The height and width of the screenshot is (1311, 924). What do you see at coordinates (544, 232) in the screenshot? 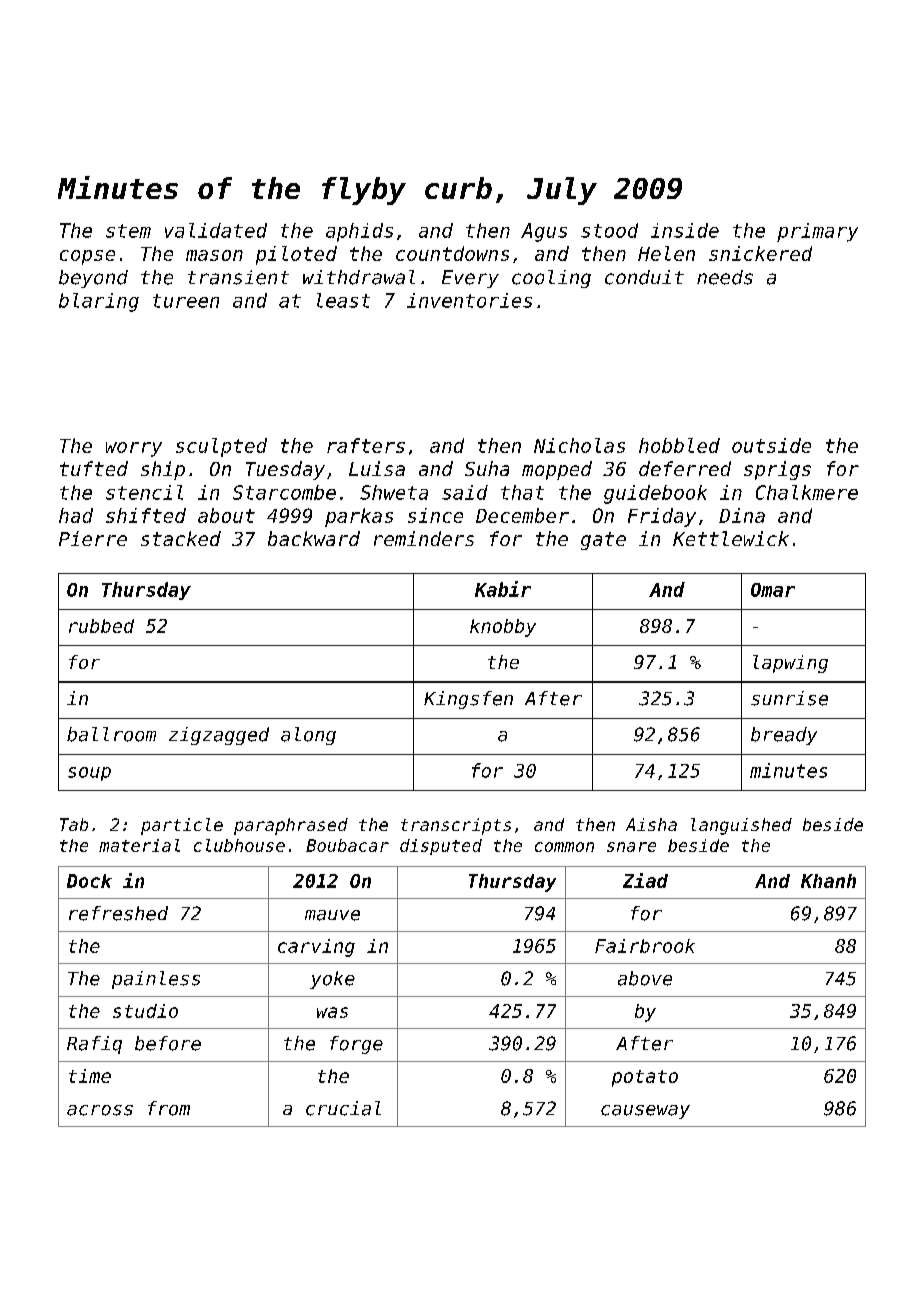
I see `Agus` at bounding box center [544, 232].
